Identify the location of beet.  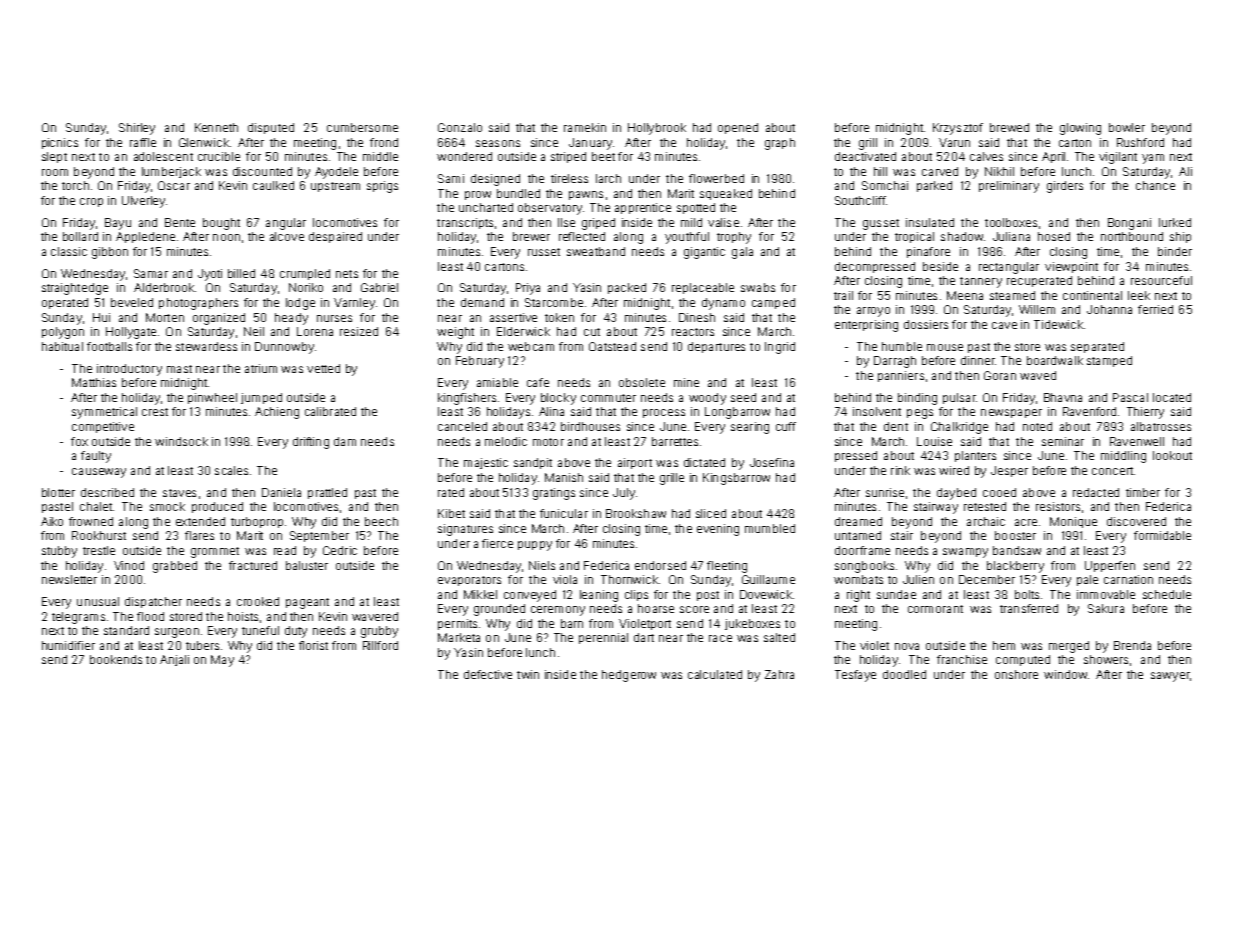
(603, 156).
